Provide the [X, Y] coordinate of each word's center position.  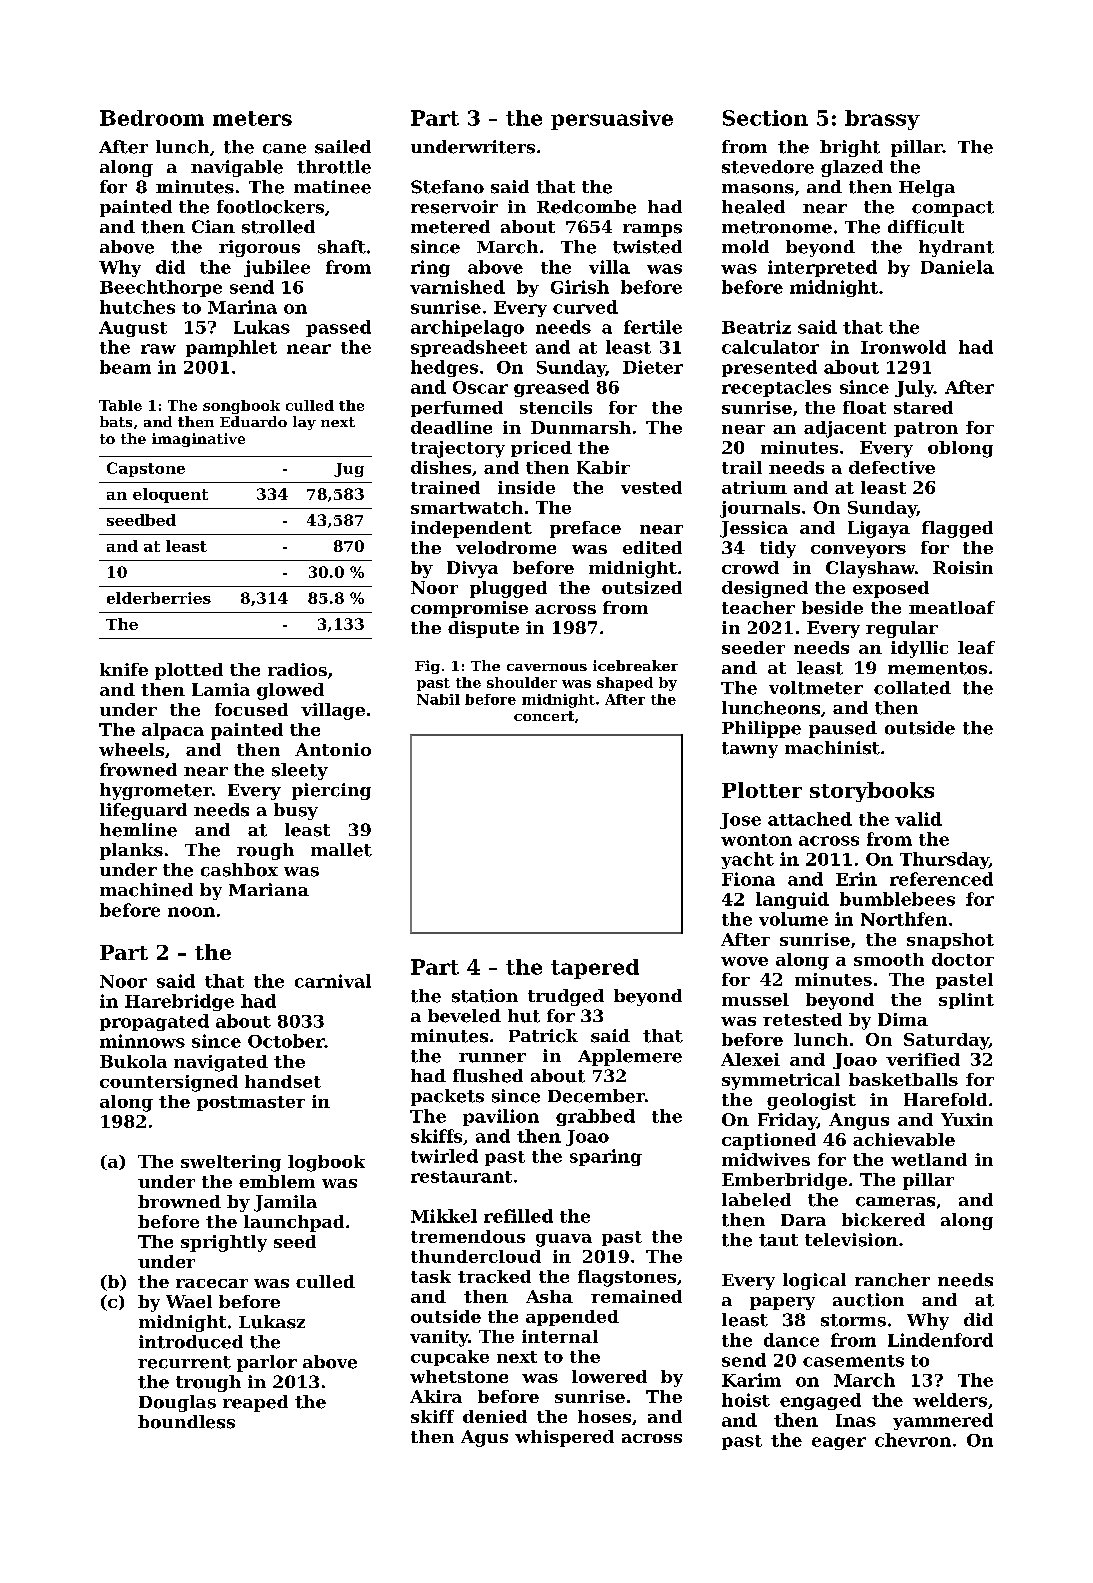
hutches [137, 307]
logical [814, 1281]
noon [191, 912]
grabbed [595, 1117]
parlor [267, 1363]
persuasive [612, 120]
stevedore [768, 167]
